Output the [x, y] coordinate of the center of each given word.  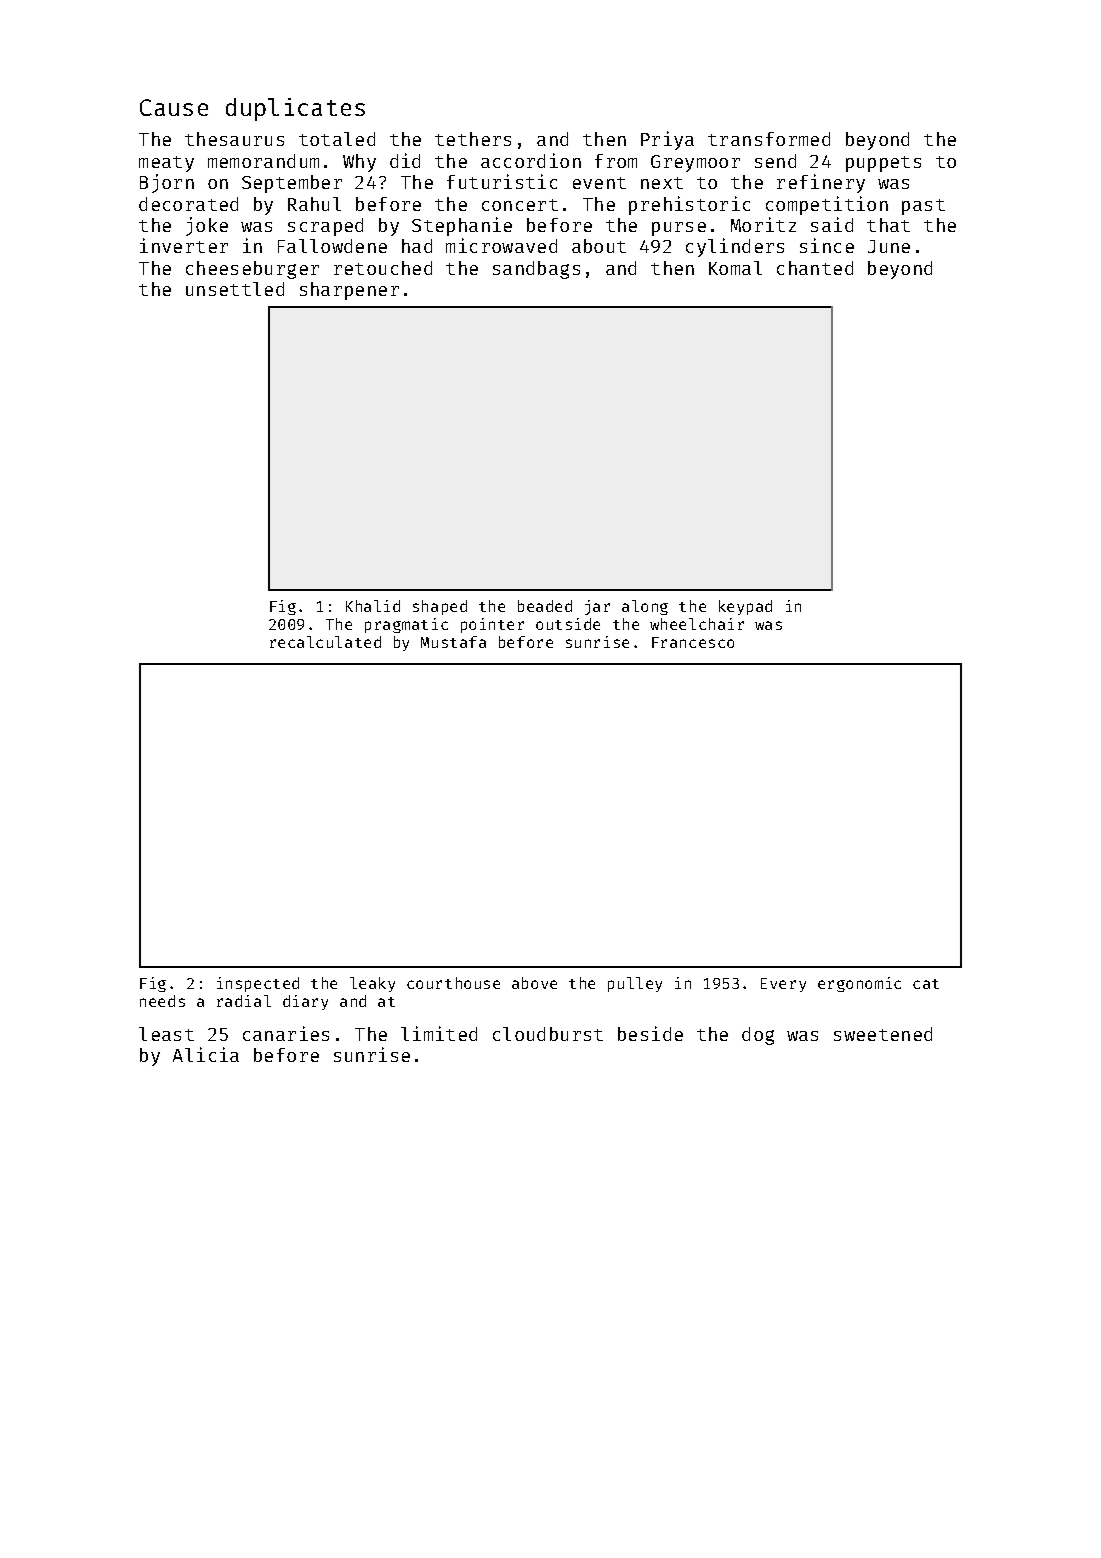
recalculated [325, 642]
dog [758, 1036]
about [599, 246]
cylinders [735, 247]
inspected [258, 984]
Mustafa [453, 642]
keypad [745, 607]
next [662, 183]
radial [244, 1001]
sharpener [349, 291]
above [534, 983]
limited [439, 1033]
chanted [815, 268]
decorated [188, 204]
